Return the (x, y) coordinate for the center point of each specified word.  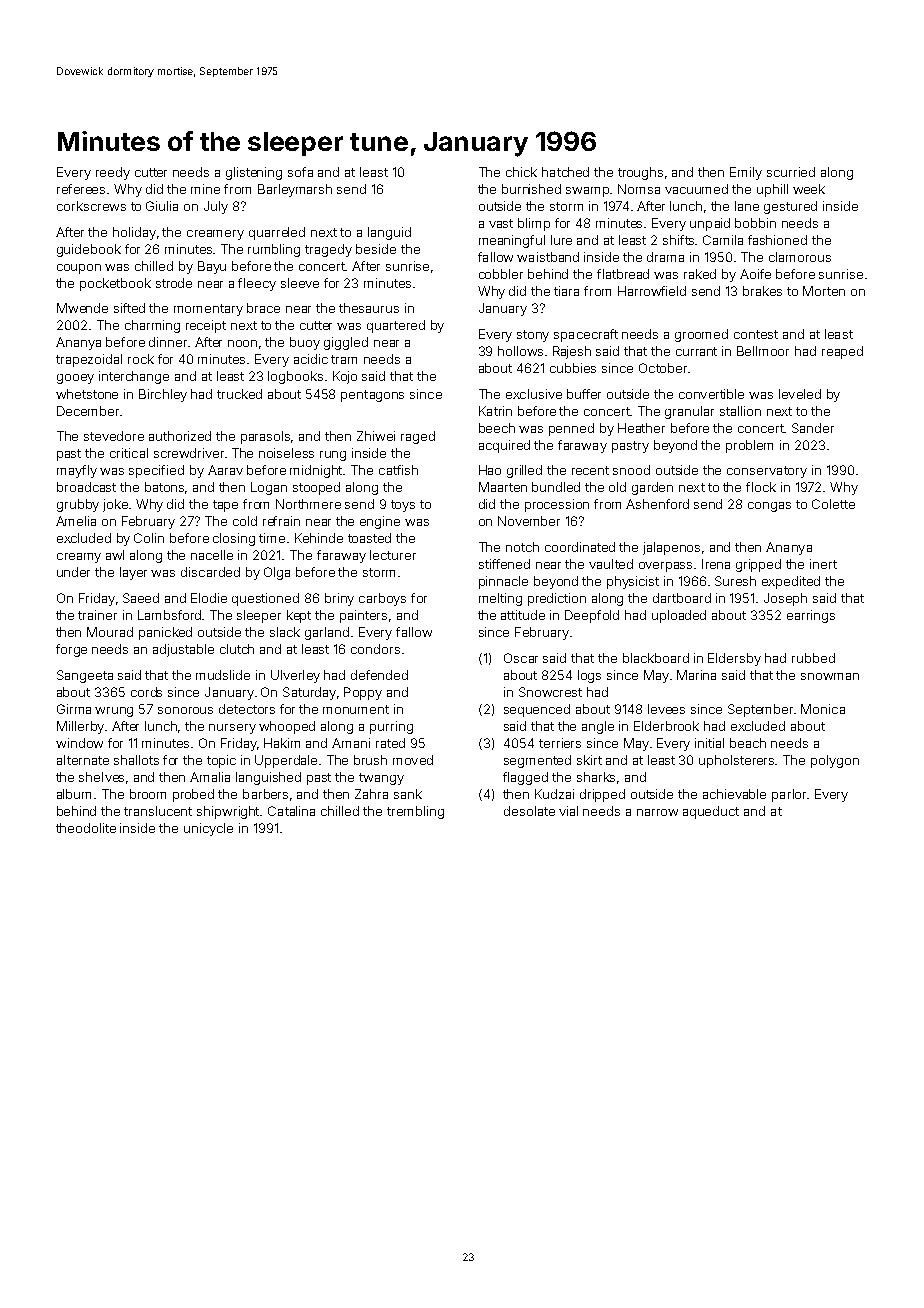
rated (390, 743)
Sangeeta (85, 676)
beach (748, 743)
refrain (281, 521)
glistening (254, 173)
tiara (566, 291)
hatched (565, 172)
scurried (791, 172)
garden (652, 488)
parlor (789, 795)
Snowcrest (550, 692)
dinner (168, 342)
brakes (762, 291)
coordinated (580, 547)
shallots (136, 760)
